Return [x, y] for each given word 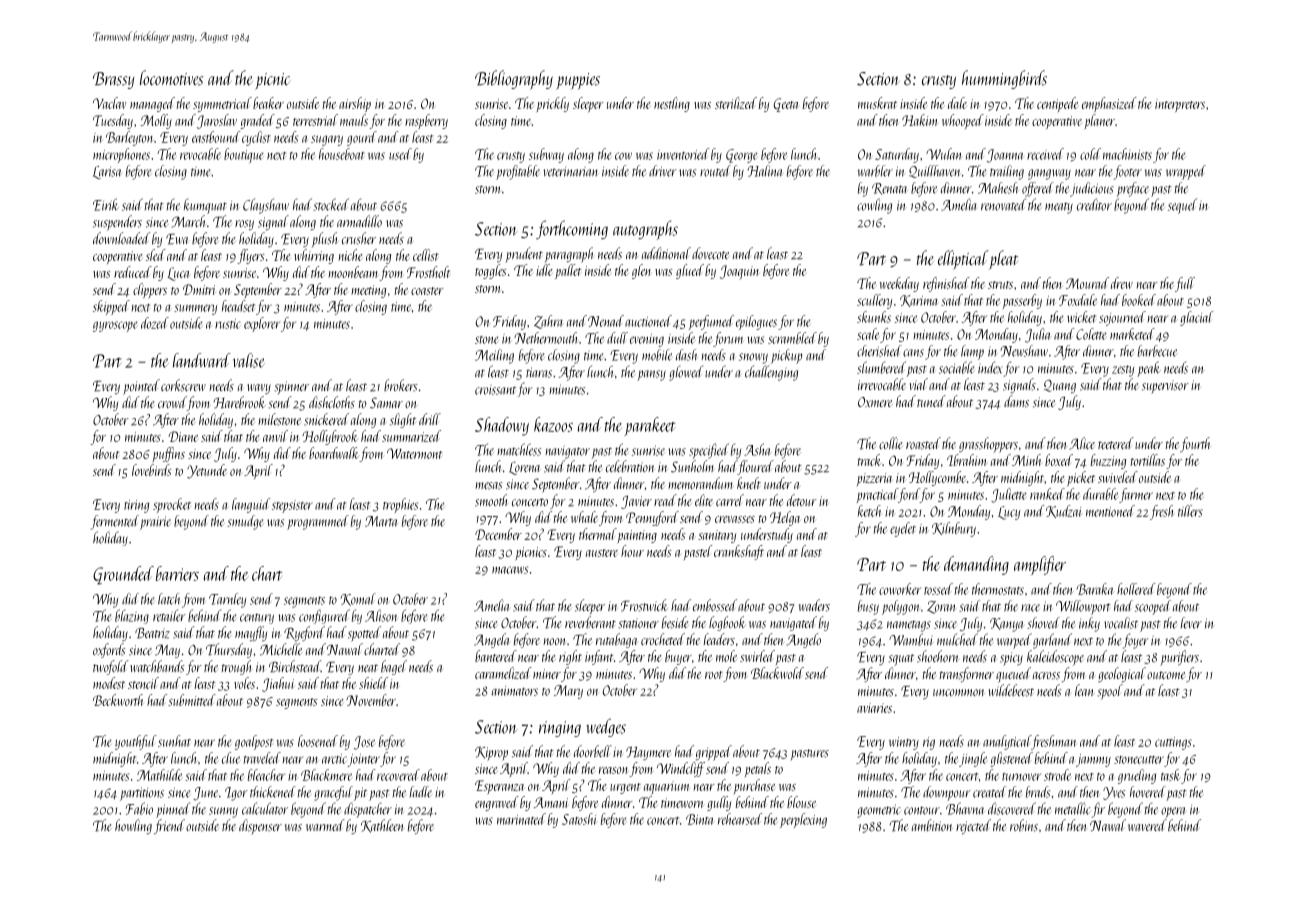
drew [1122, 283]
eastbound [216, 137]
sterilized [736, 103]
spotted [364, 634]
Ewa [177, 239]
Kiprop [491, 754]
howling [133, 826]
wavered [1147, 825]
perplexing [803, 820]
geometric [879, 811]
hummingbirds [1004, 79]
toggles [491, 271]
